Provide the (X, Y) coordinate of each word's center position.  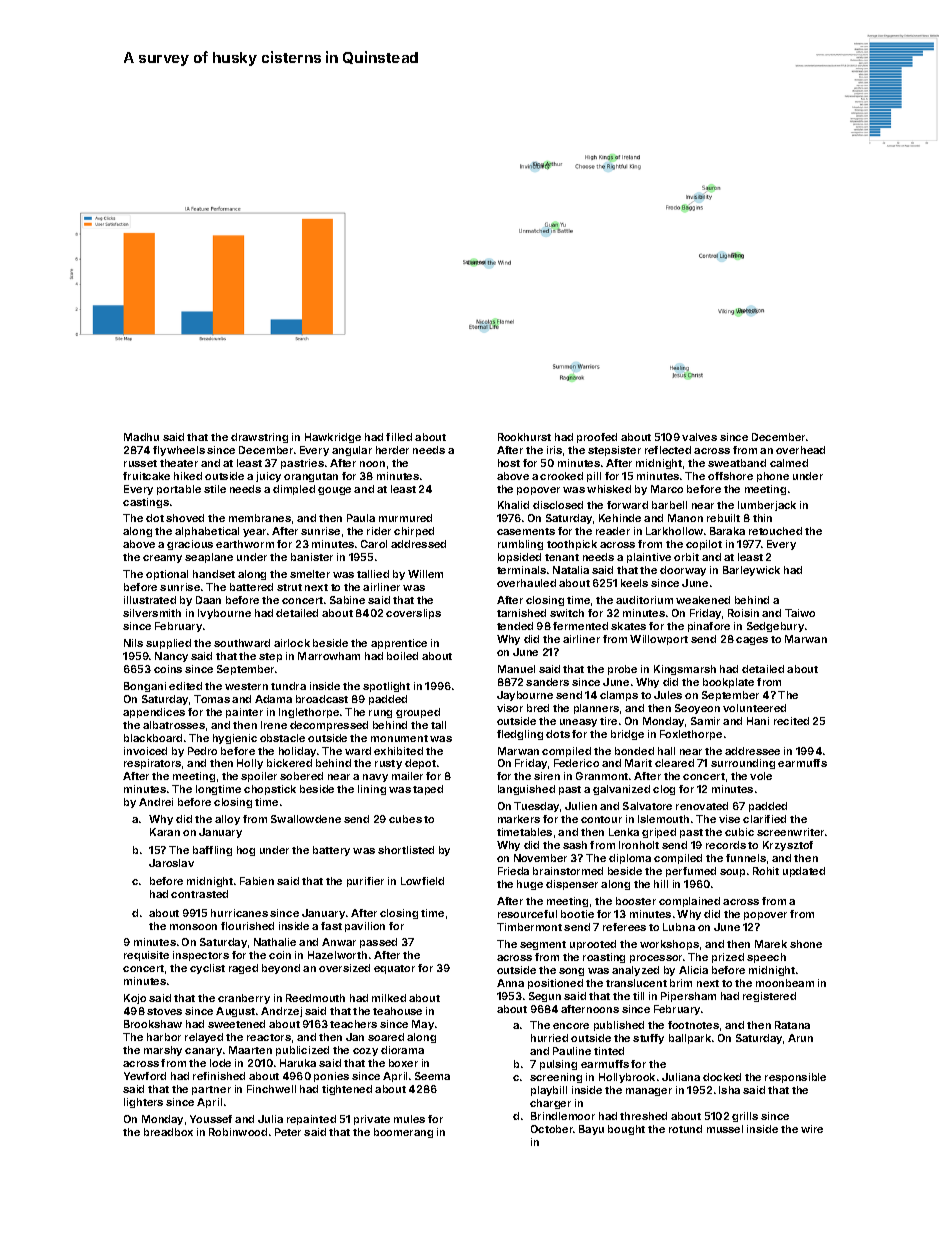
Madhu (141, 437)
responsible (795, 1078)
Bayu (591, 1130)
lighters (143, 1103)
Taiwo (800, 613)
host (509, 463)
